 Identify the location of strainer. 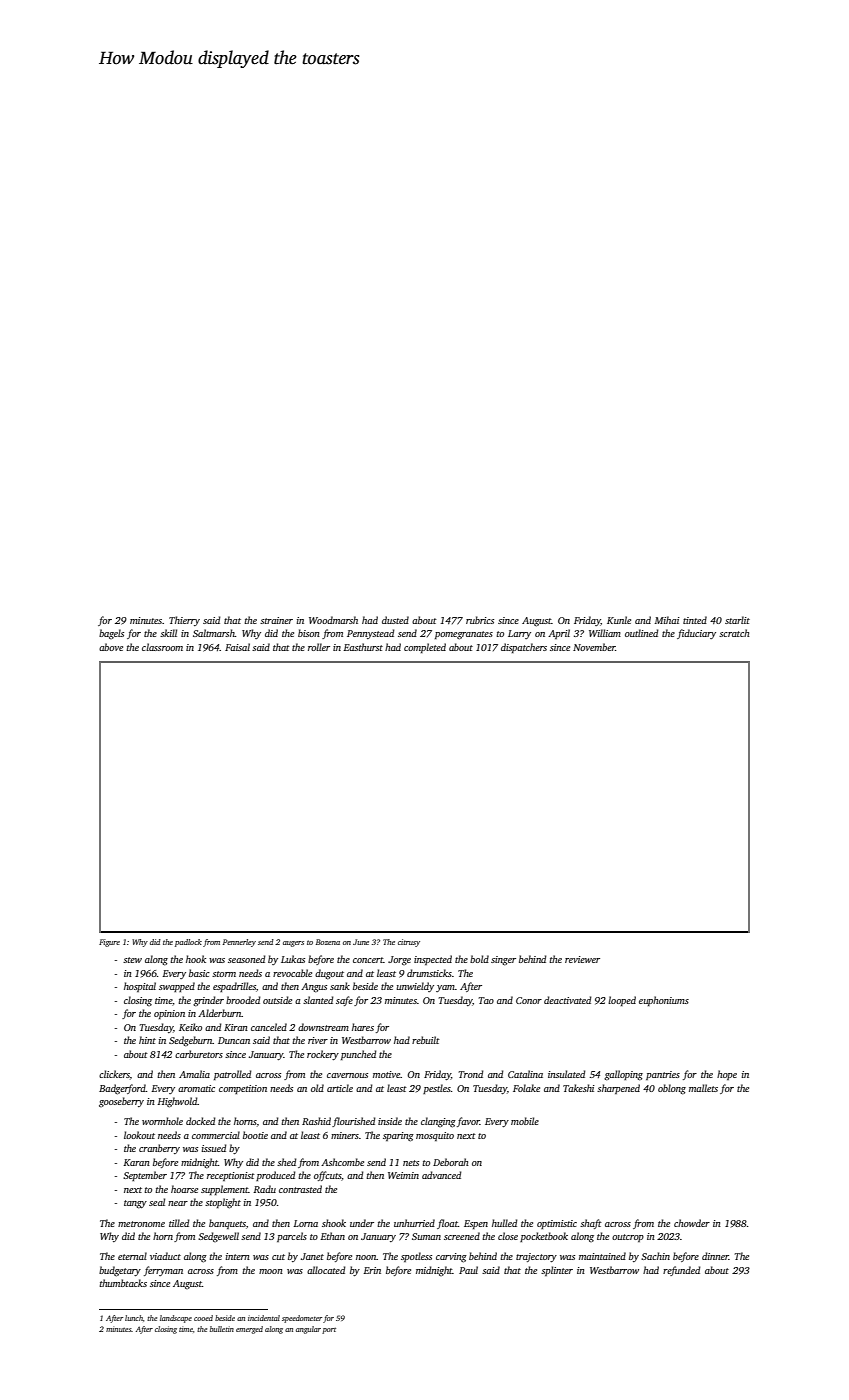
(276, 620).
